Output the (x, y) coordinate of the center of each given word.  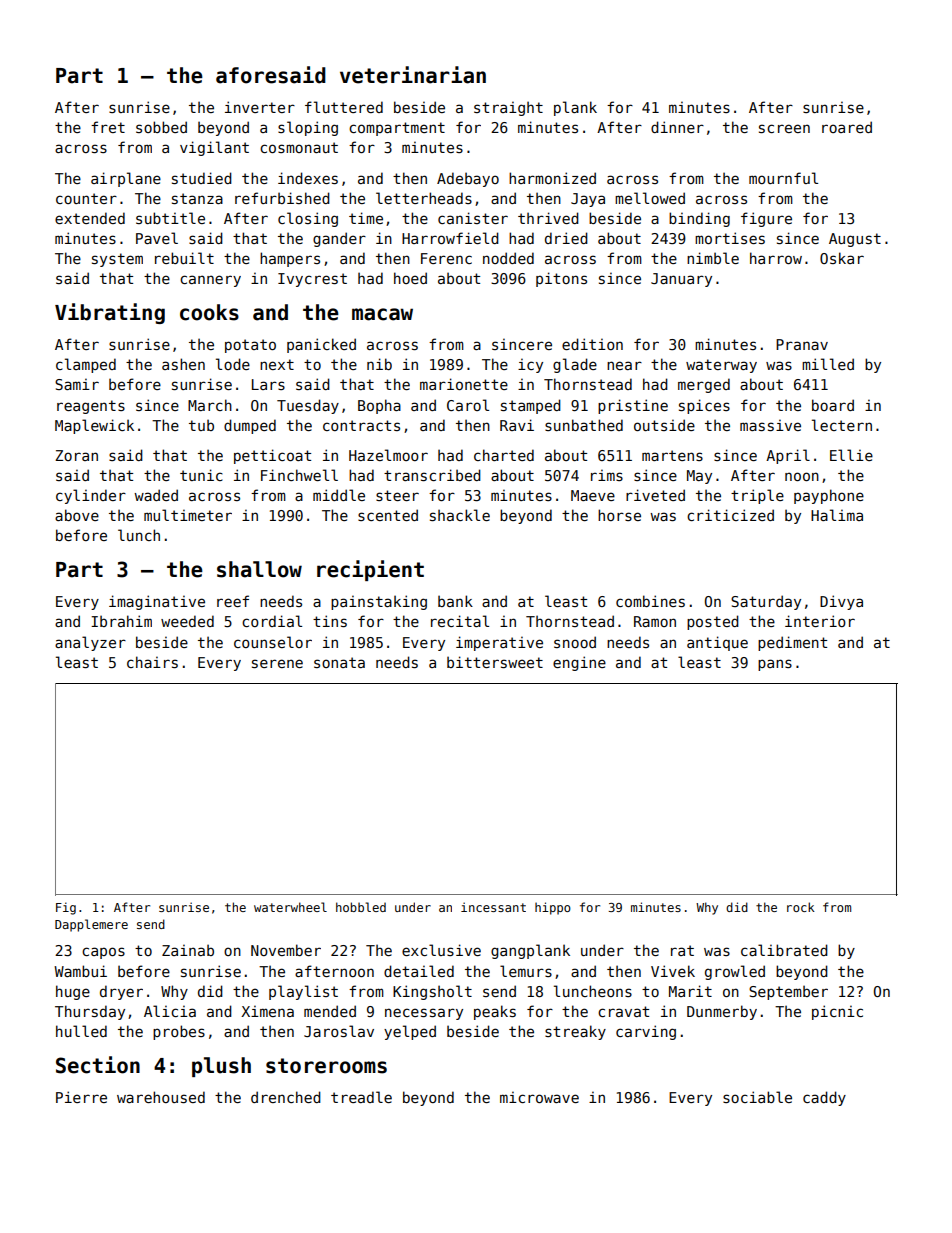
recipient (370, 570)
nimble (713, 258)
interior (820, 621)
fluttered (344, 107)
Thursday (90, 1012)
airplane (126, 179)
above (77, 515)
